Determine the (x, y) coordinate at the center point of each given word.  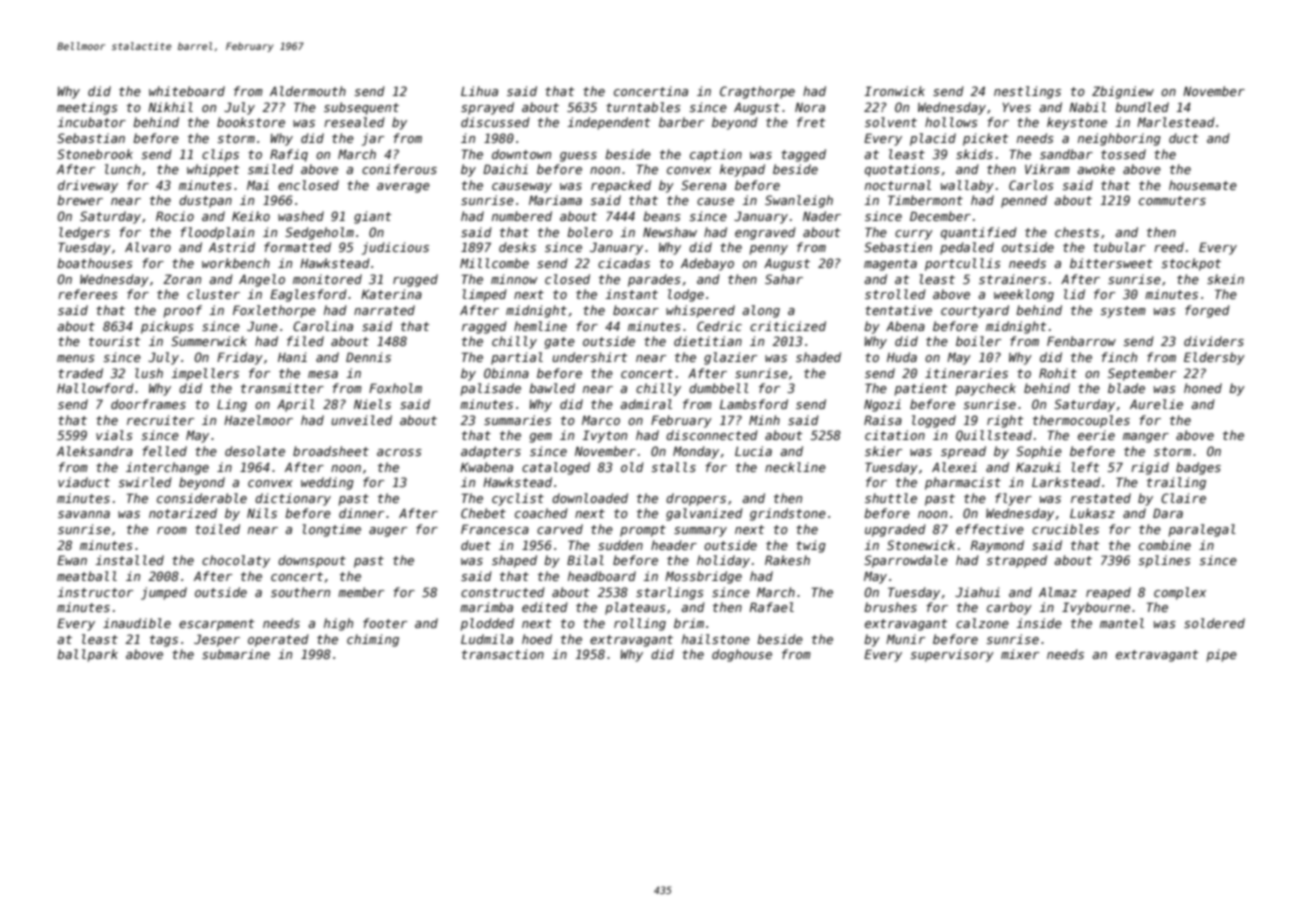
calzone (982, 623)
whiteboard (187, 91)
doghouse (742, 655)
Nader (822, 216)
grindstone (788, 514)
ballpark (87, 655)
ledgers (84, 233)
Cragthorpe (757, 92)
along (761, 311)
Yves (1016, 107)
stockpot (1191, 264)
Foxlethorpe (274, 311)
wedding (327, 483)
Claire (1183, 498)
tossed (1123, 154)
